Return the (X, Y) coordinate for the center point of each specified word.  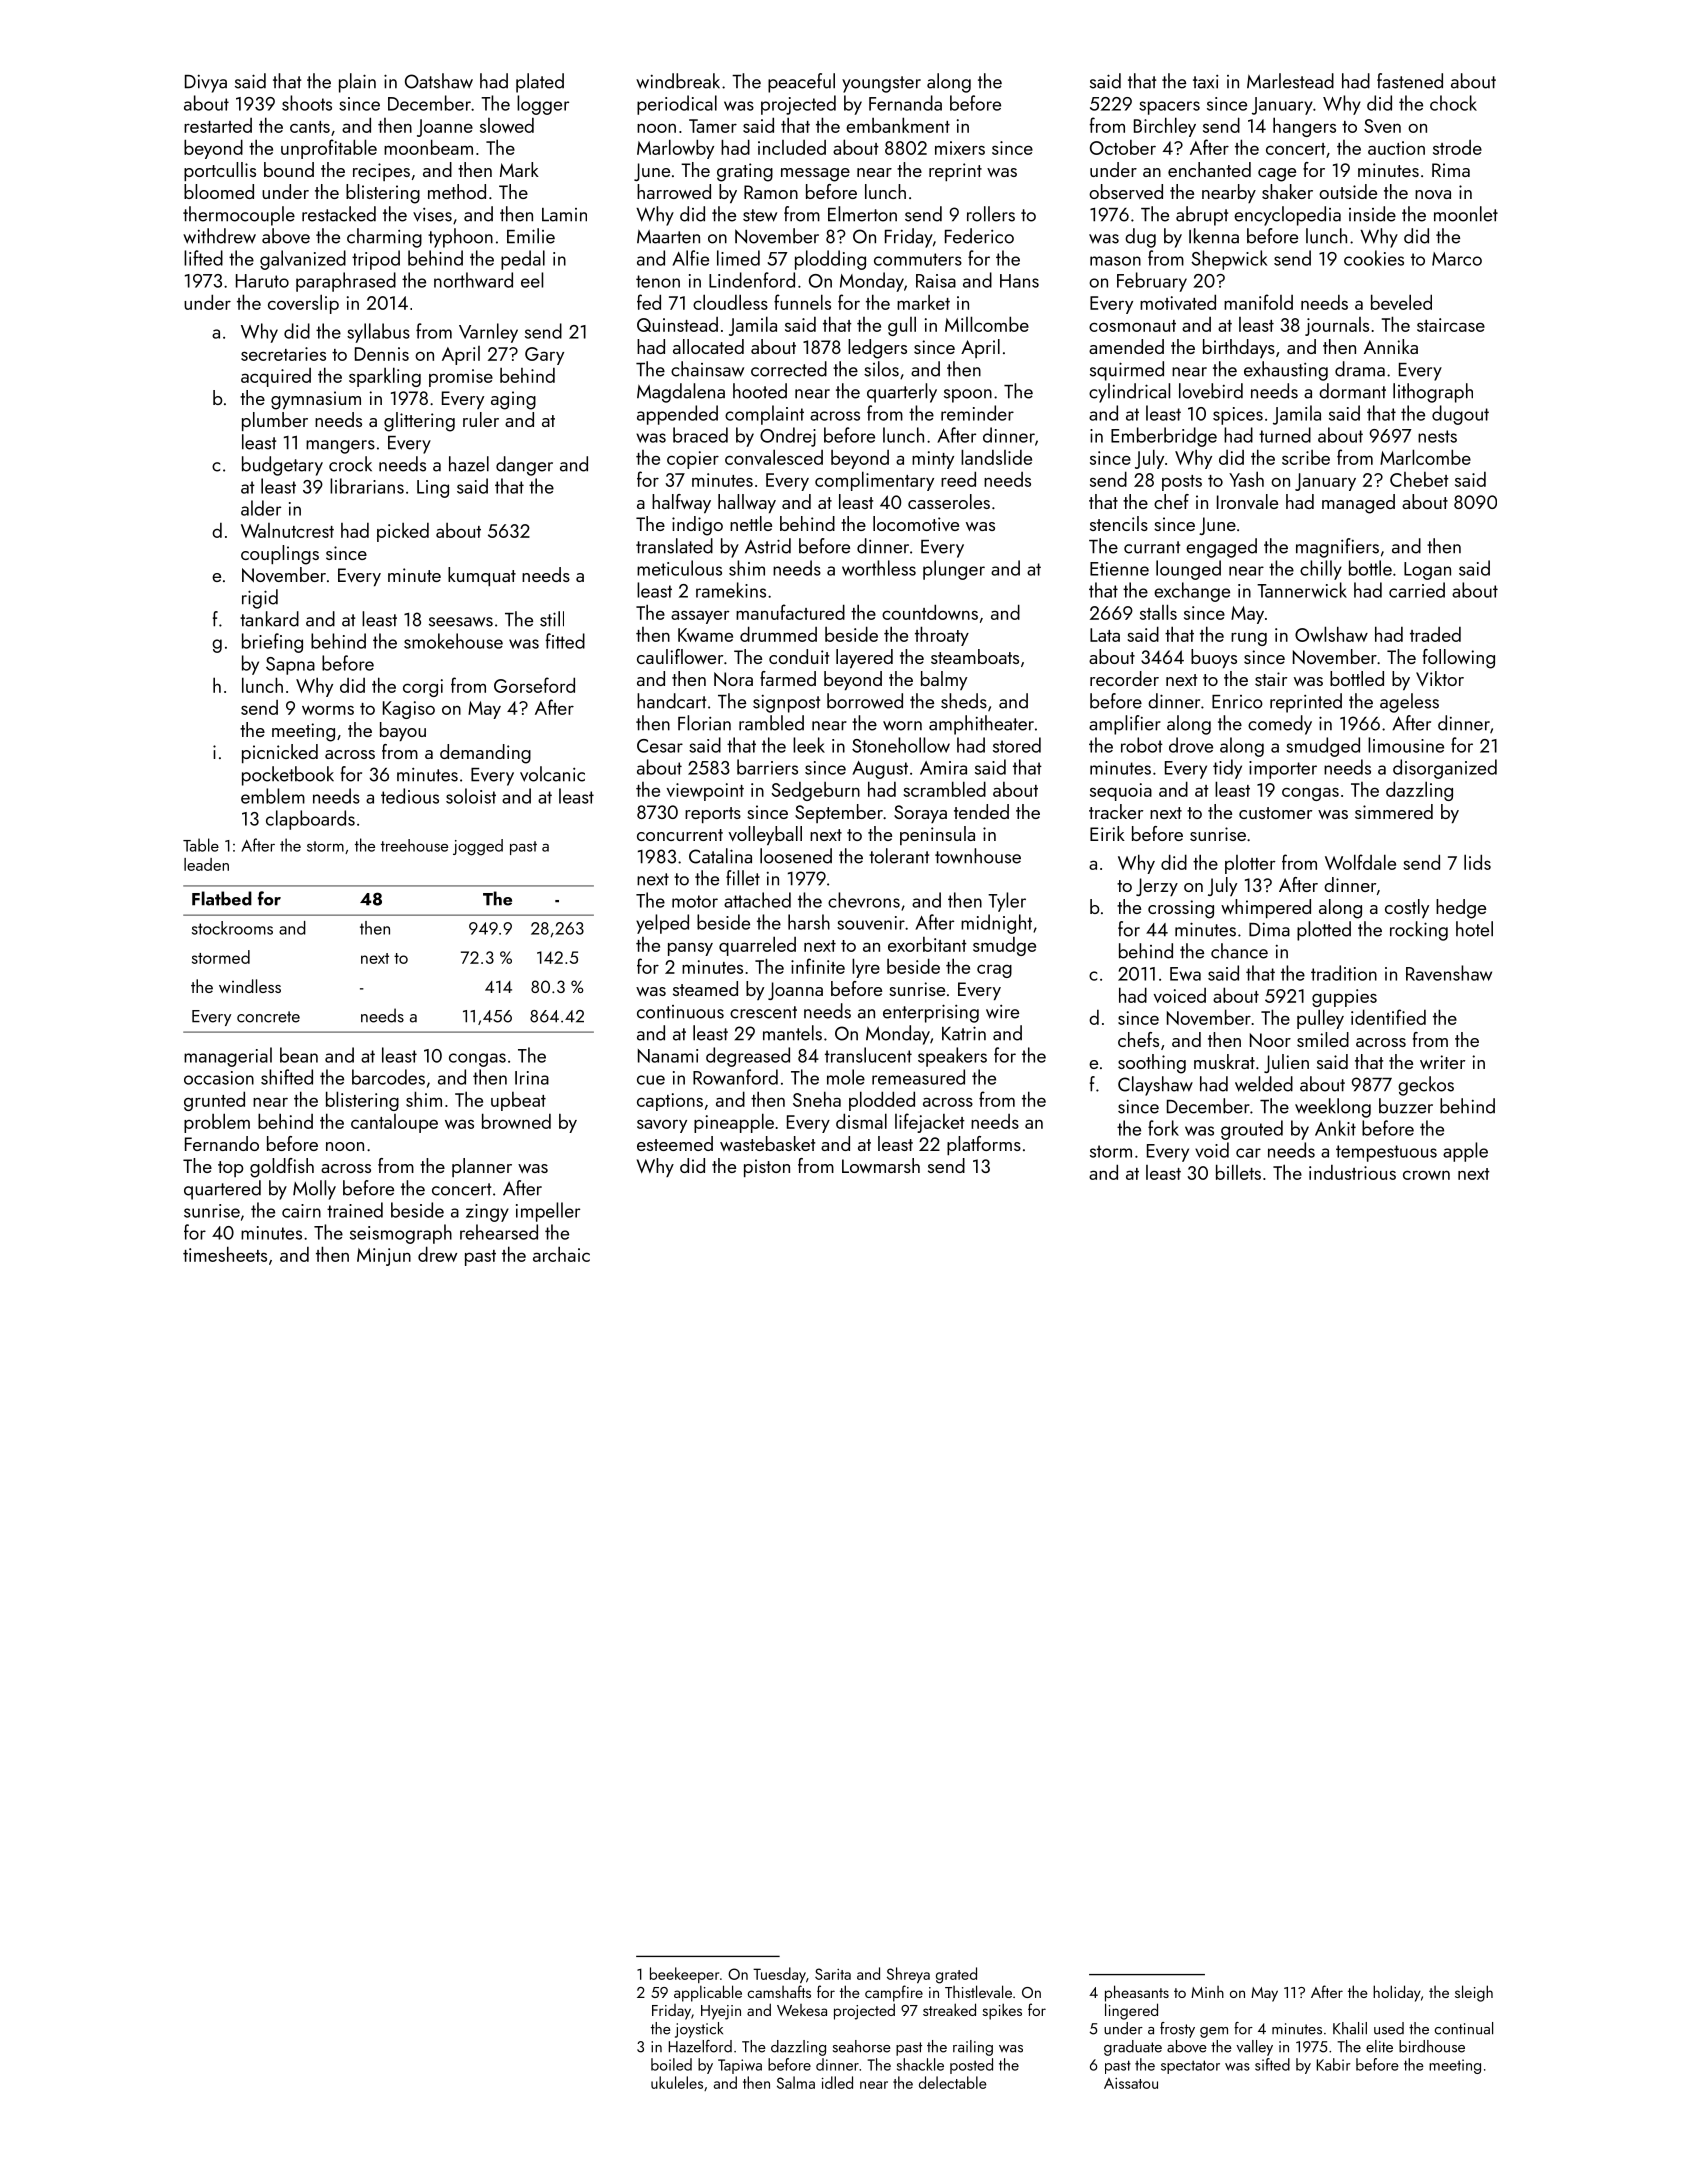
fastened (1410, 81)
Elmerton (862, 214)
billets (1238, 1172)
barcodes (388, 1077)
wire (1002, 1012)
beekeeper (684, 1975)
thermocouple (239, 216)
